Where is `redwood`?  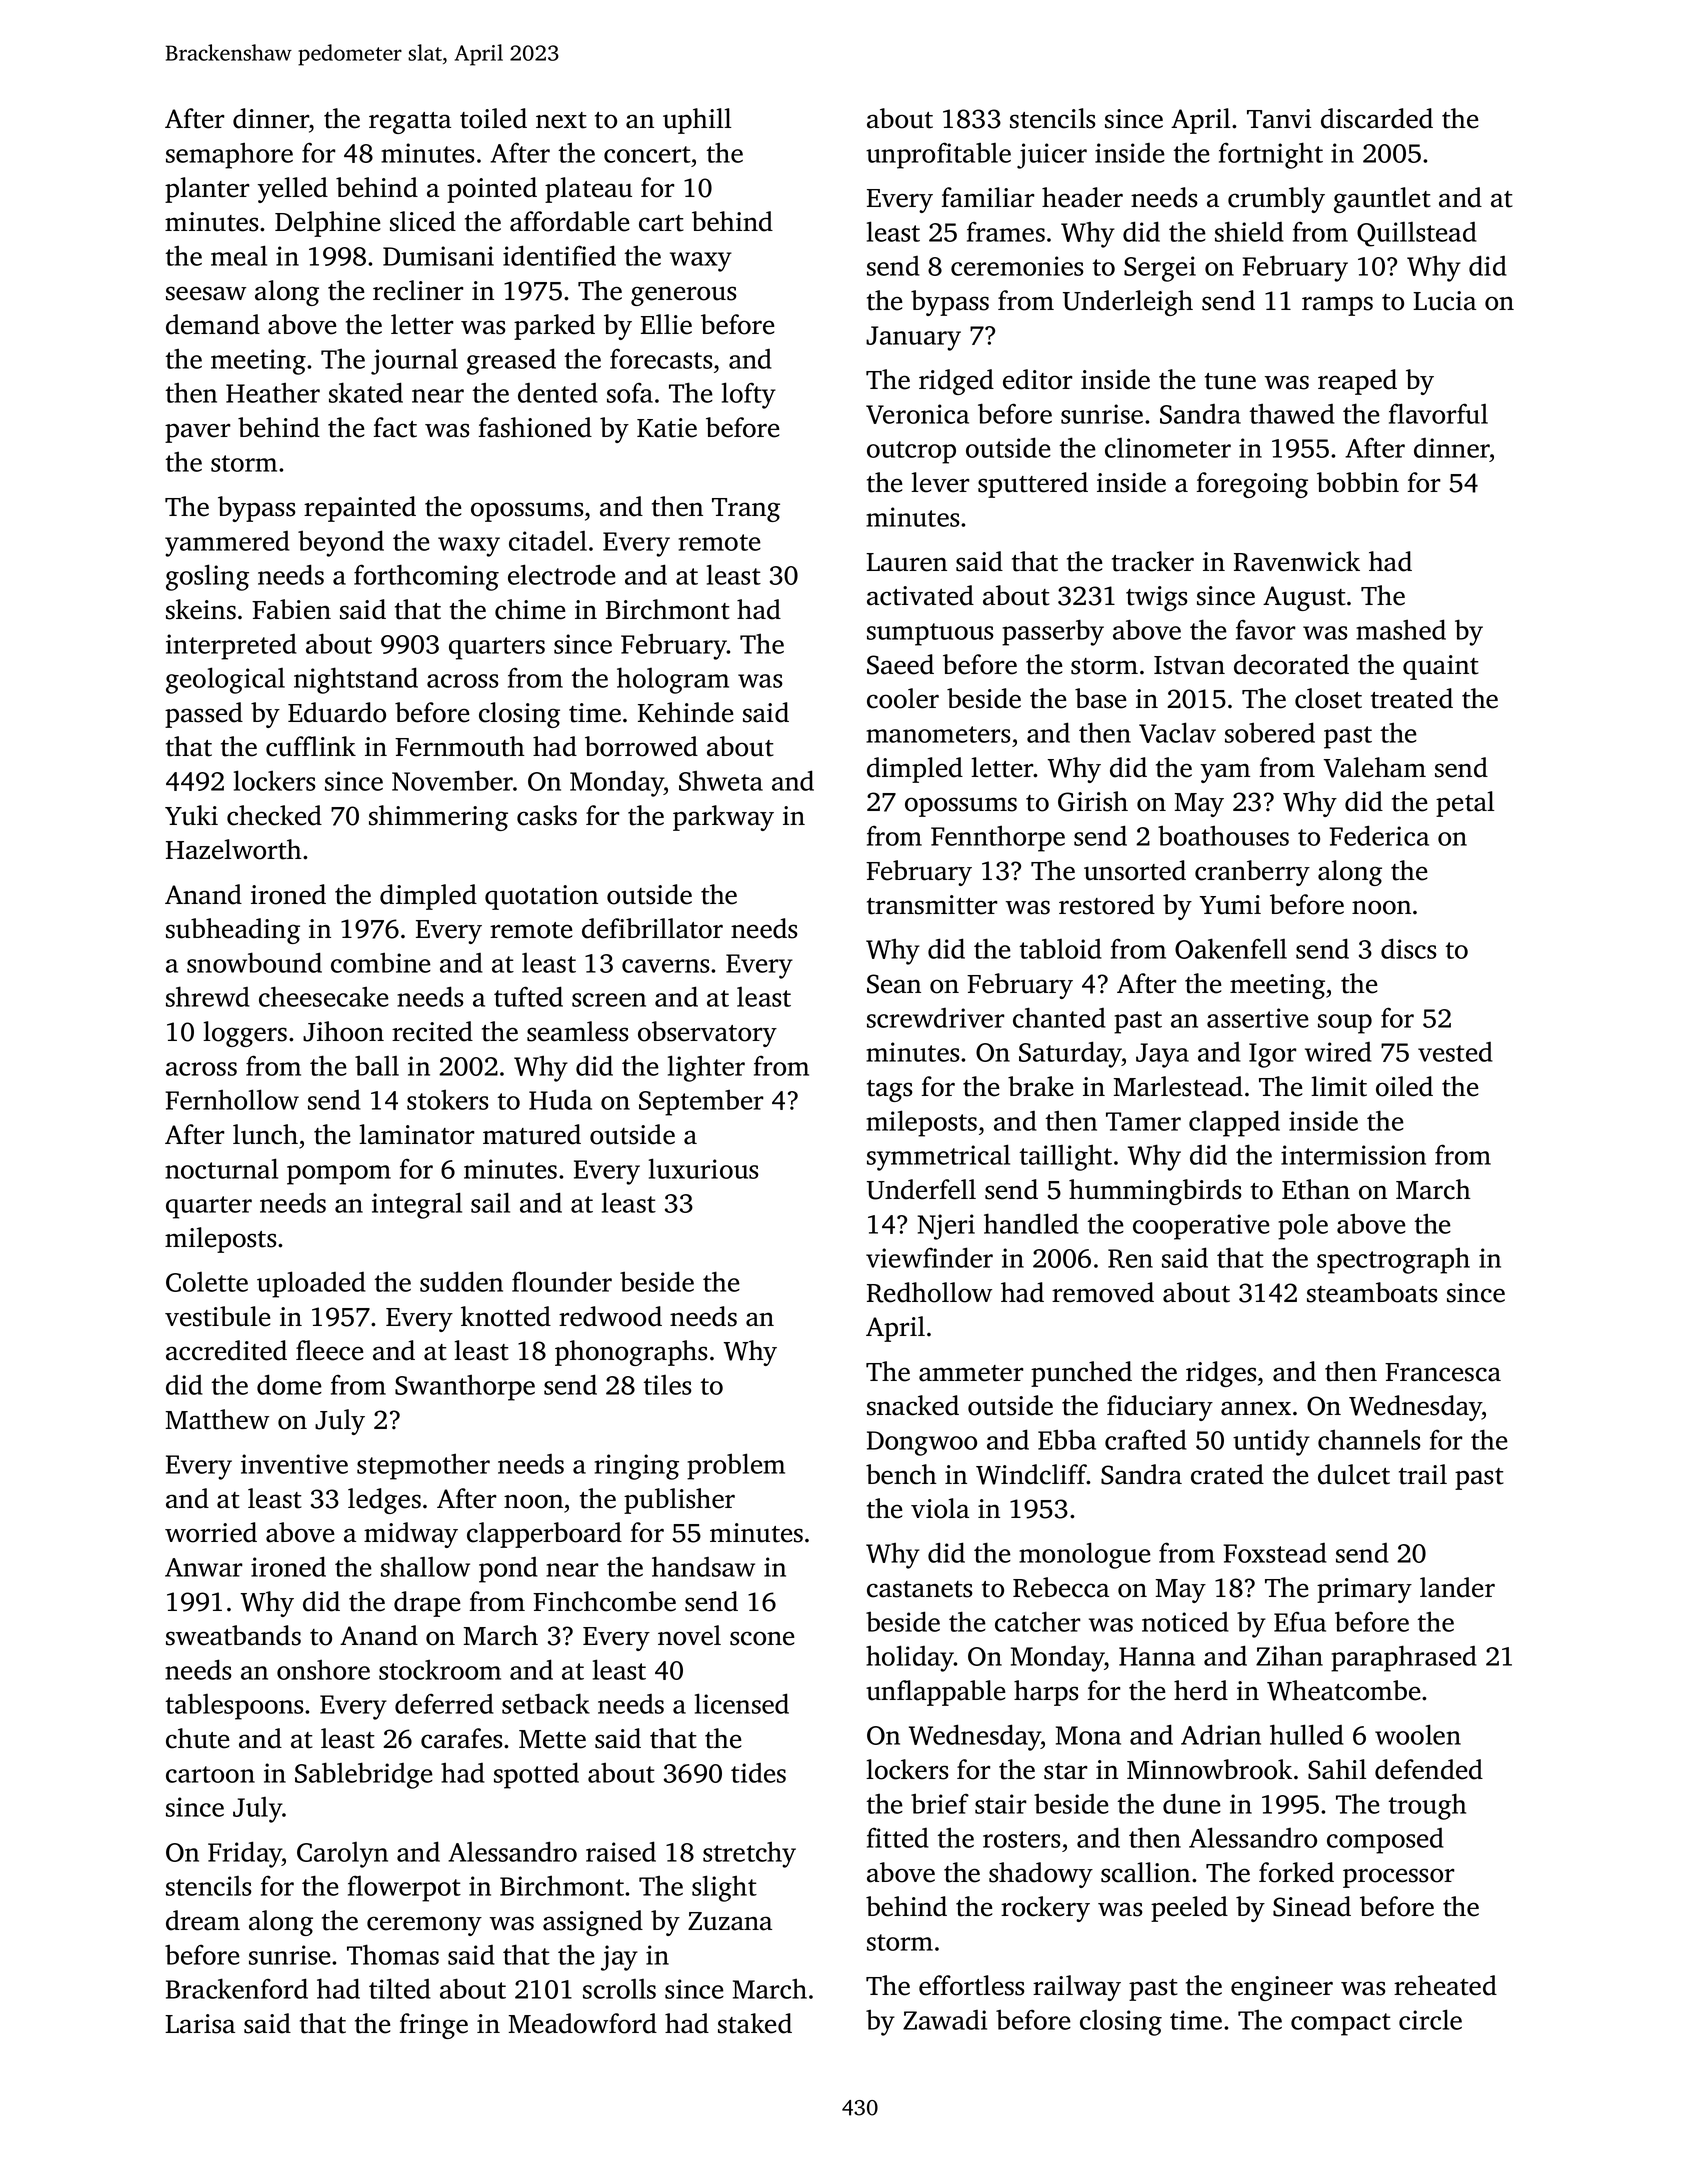
redwood is located at coordinates (610, 1316).
